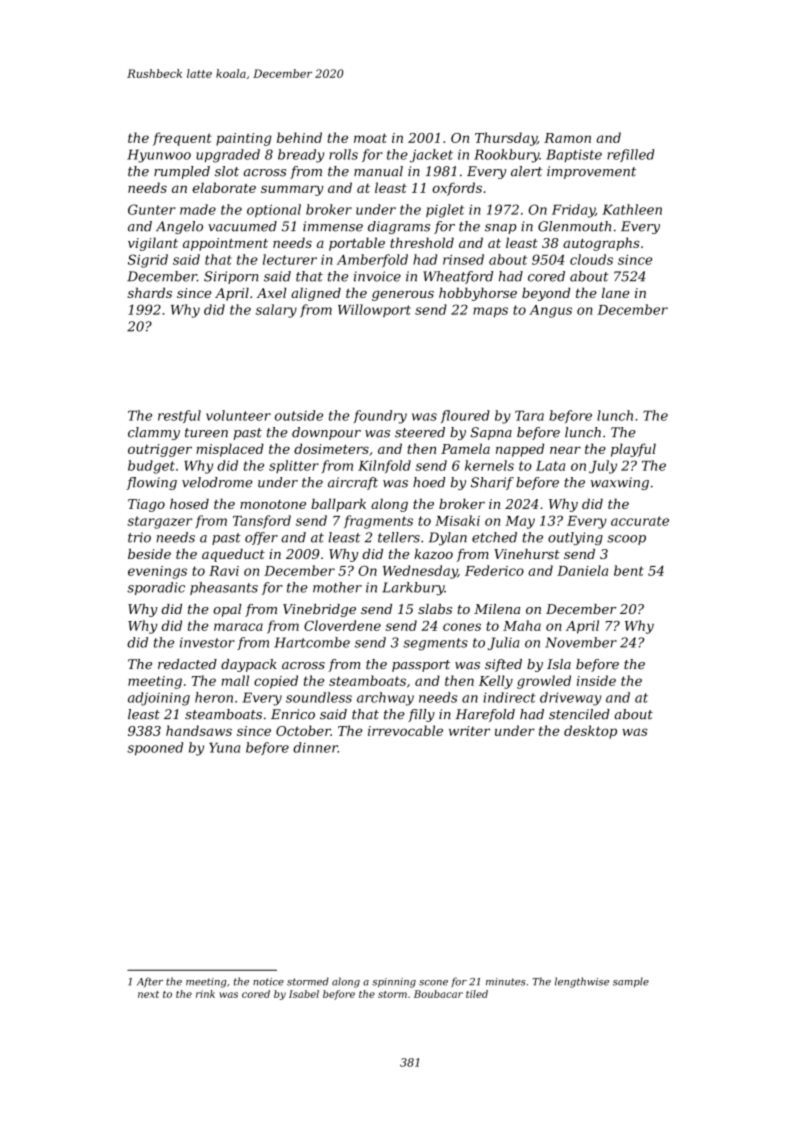  What do you see at coordinates (148, 994) in the screenshot?
I see `next` at bounding box center [148, 994].
